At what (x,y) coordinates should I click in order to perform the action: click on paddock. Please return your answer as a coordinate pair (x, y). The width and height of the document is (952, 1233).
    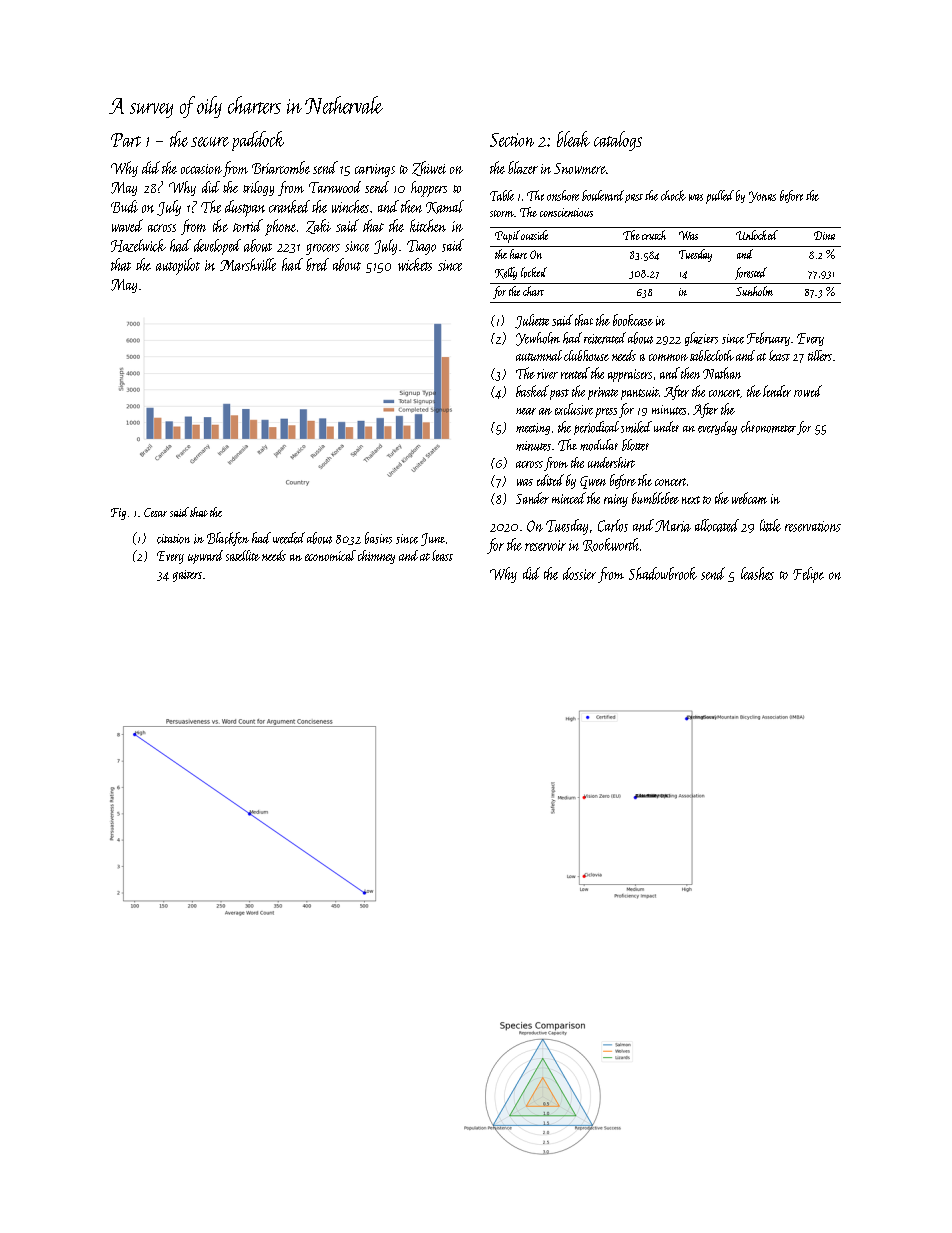
    Looking at the image, I should click on (258, 141).
